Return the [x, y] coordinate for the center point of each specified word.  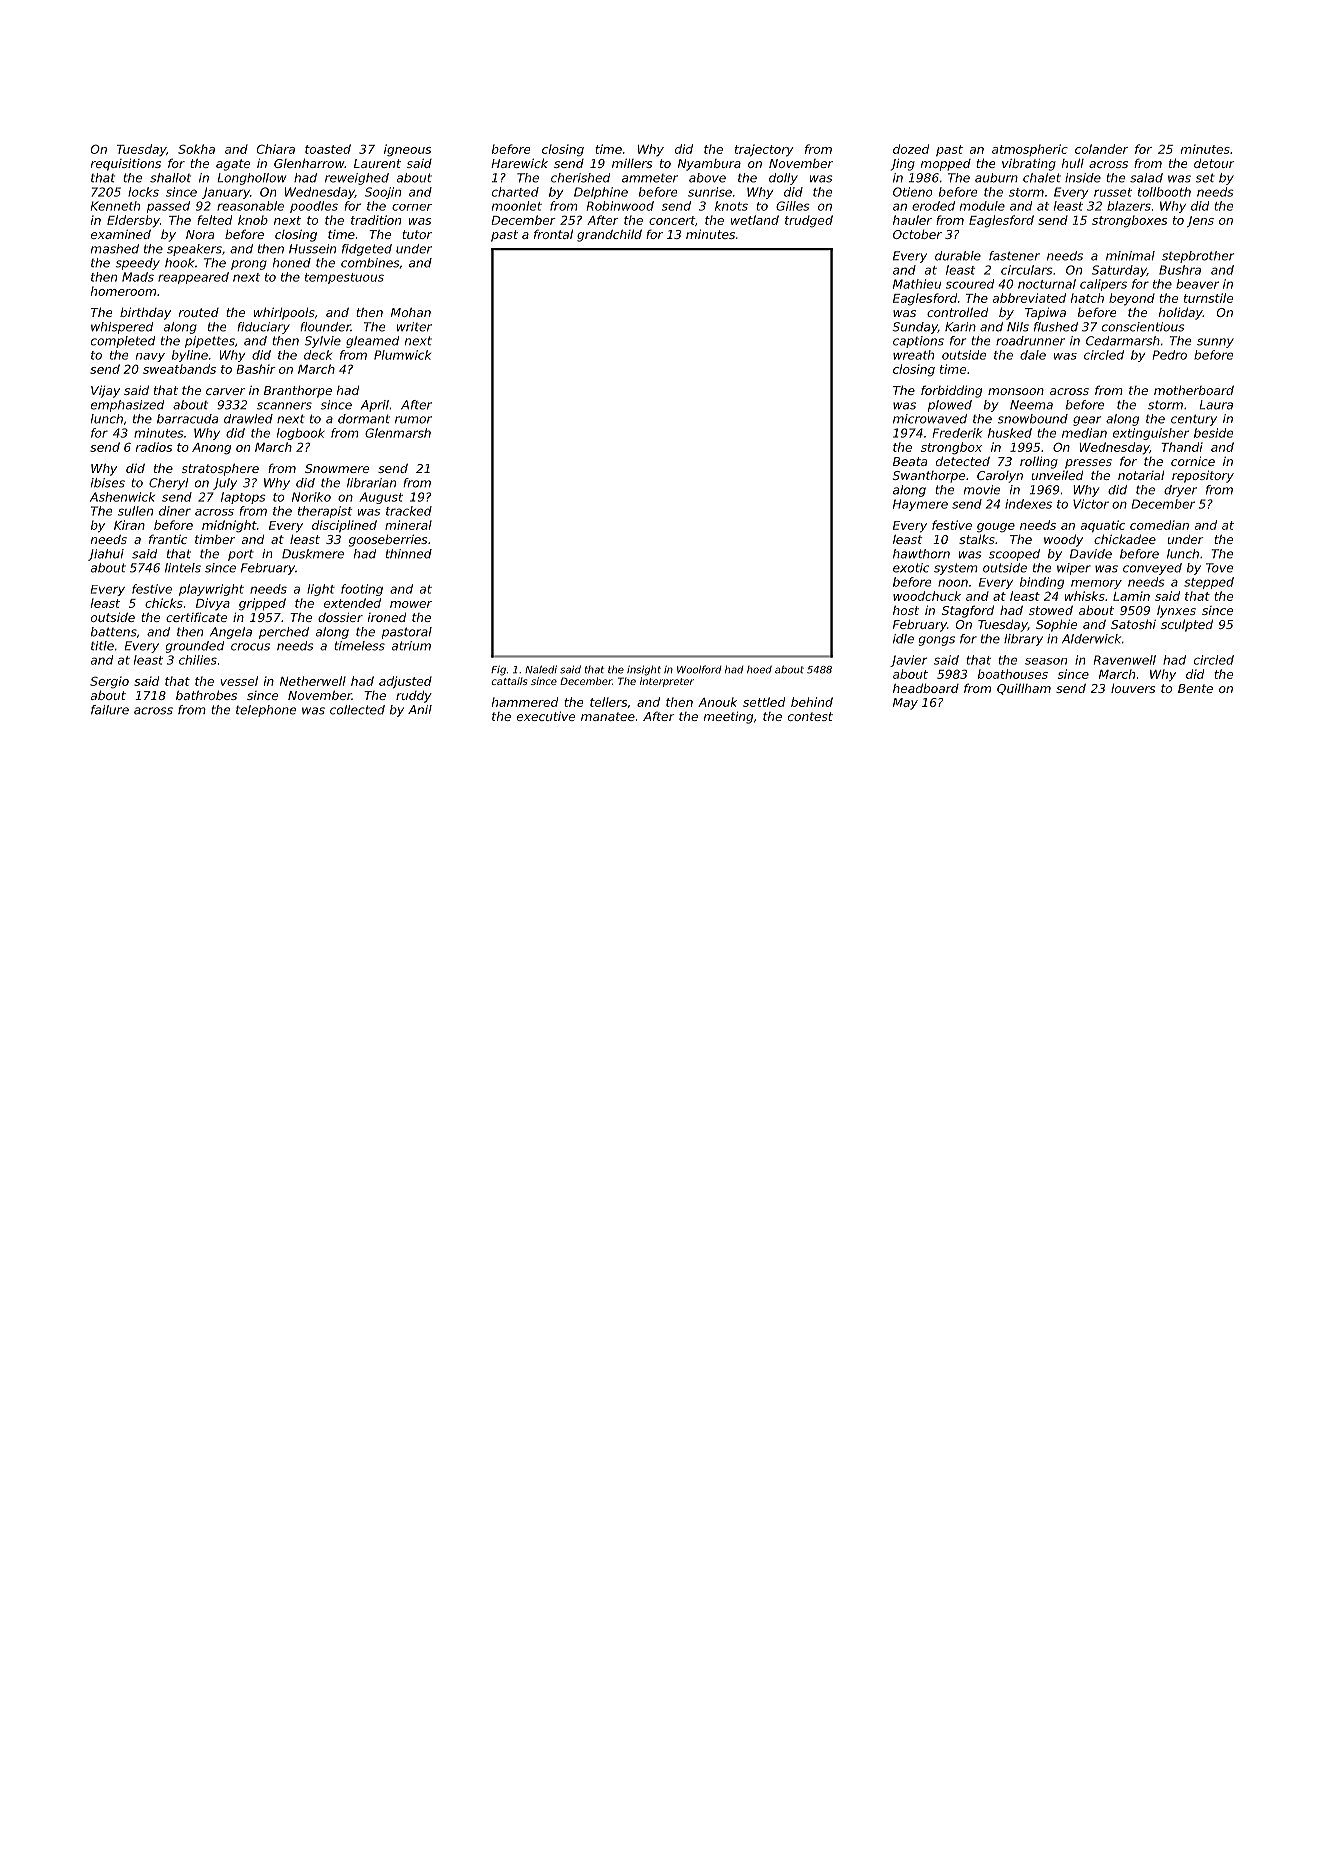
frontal [553, 234]
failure [110, 710]
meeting [728, 718]
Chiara [276, 149]
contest [810, 716]
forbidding [951, 391]
